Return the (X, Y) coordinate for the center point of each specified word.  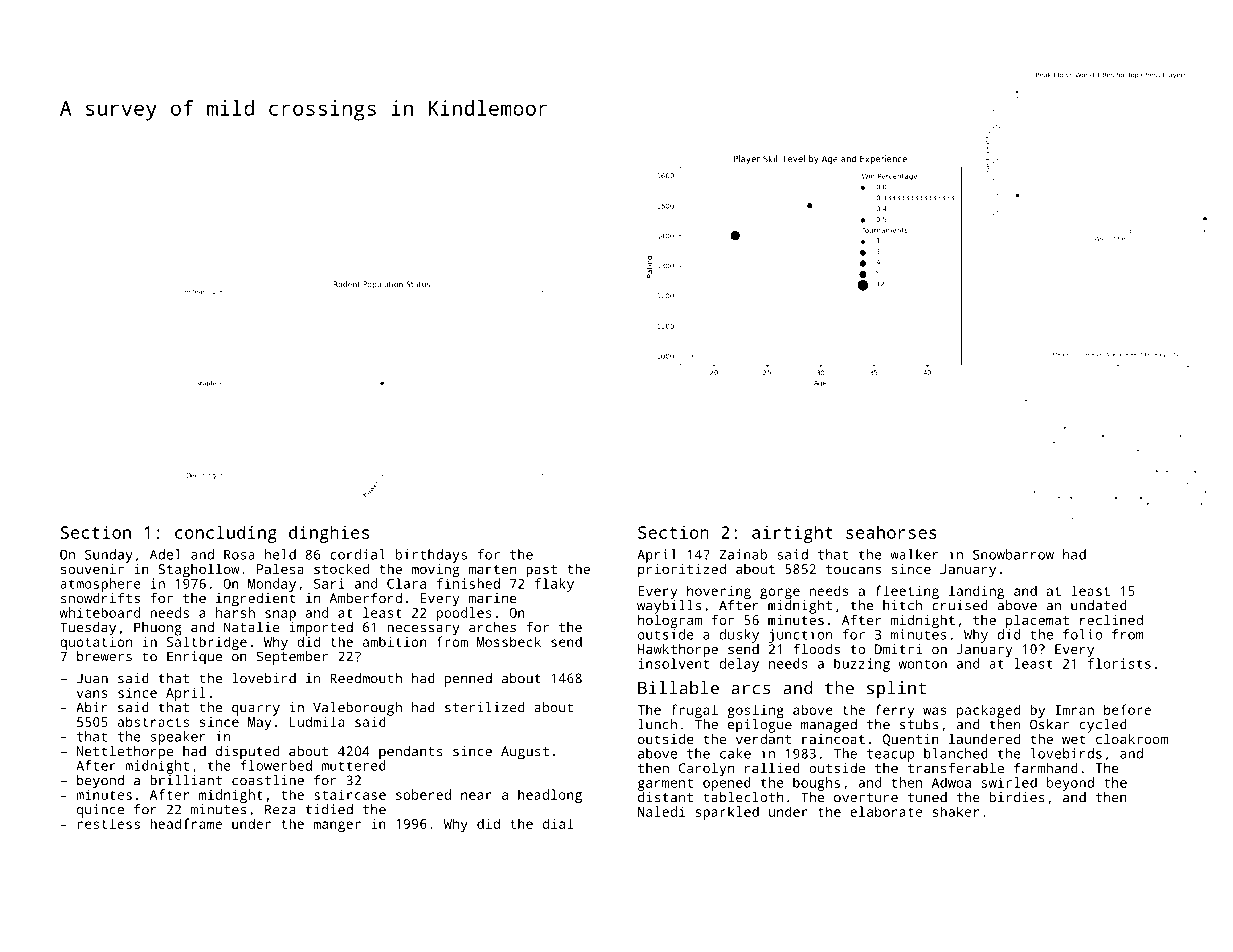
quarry (256, 710)
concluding (226, 534)
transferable (956, 767)
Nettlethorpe (125, 753)
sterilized (485, 707)
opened (727, 784)
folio (1082, 634)
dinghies (329, 534)
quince (100, 811)
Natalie (252, 627)
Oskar (1049, 724)
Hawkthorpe (678, 651)
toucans (853, 569)
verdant (763, 738)
